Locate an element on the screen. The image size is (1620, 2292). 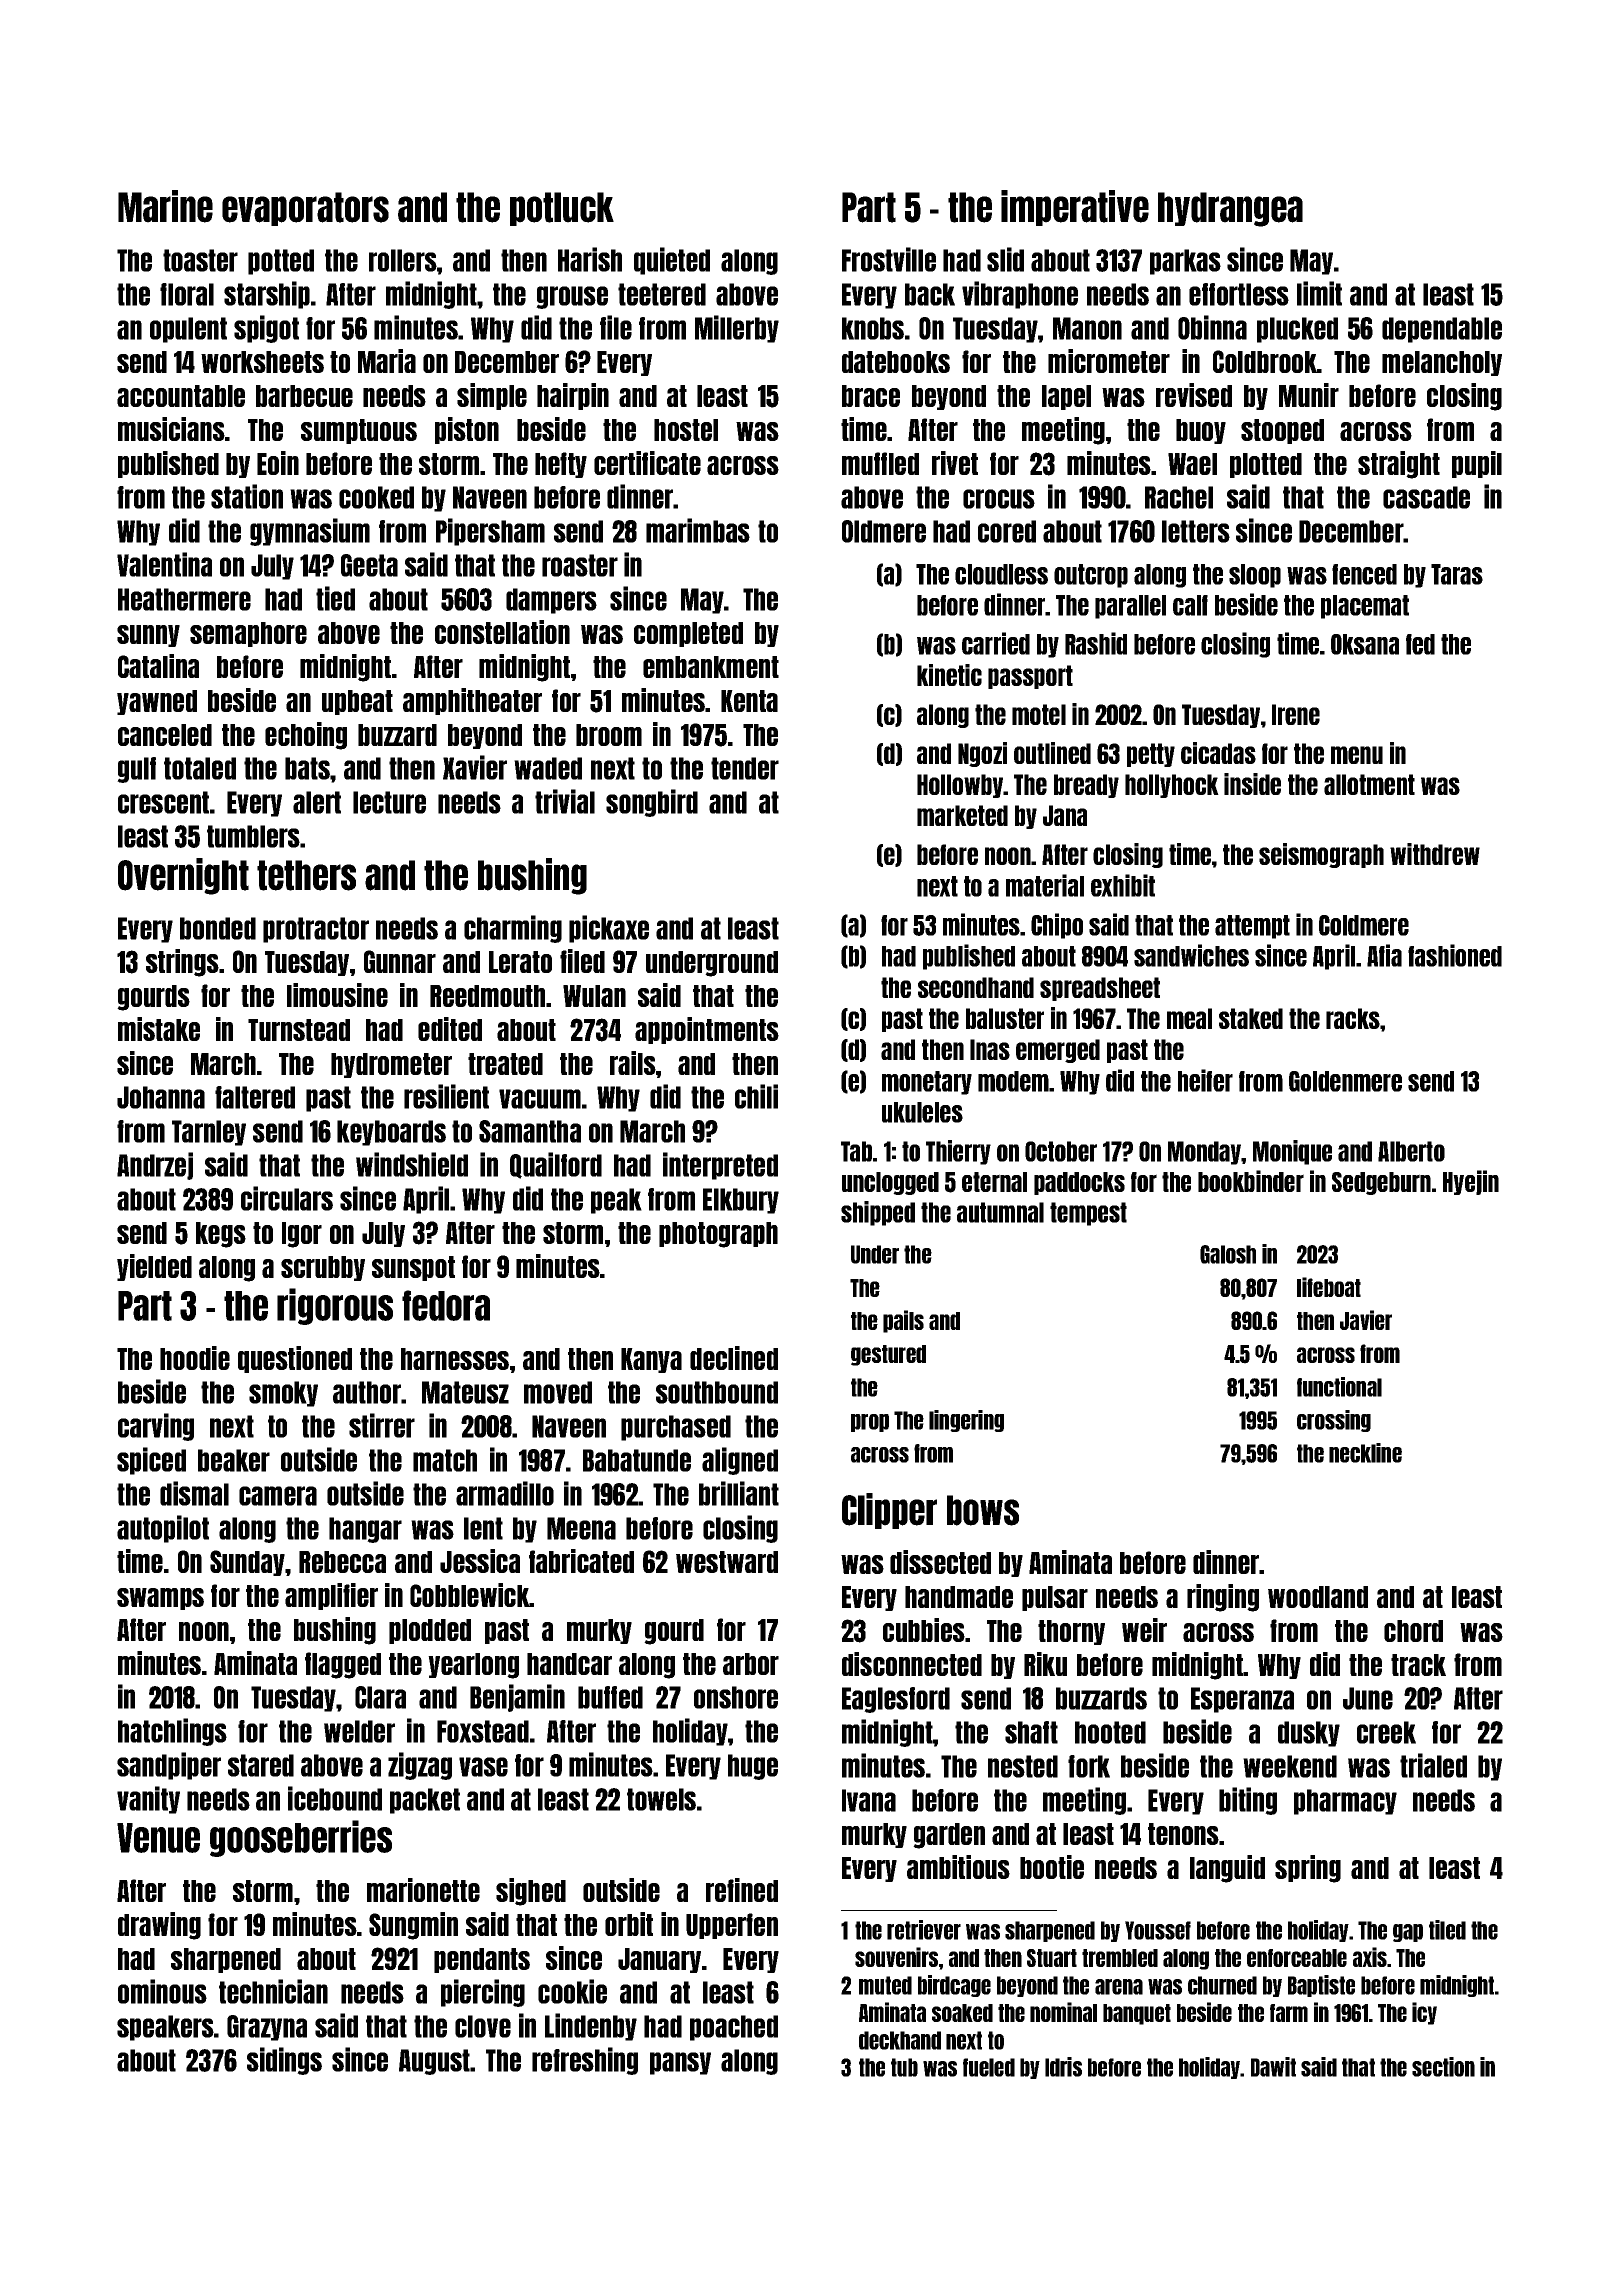
material is located at coordinates (1045, 885).
